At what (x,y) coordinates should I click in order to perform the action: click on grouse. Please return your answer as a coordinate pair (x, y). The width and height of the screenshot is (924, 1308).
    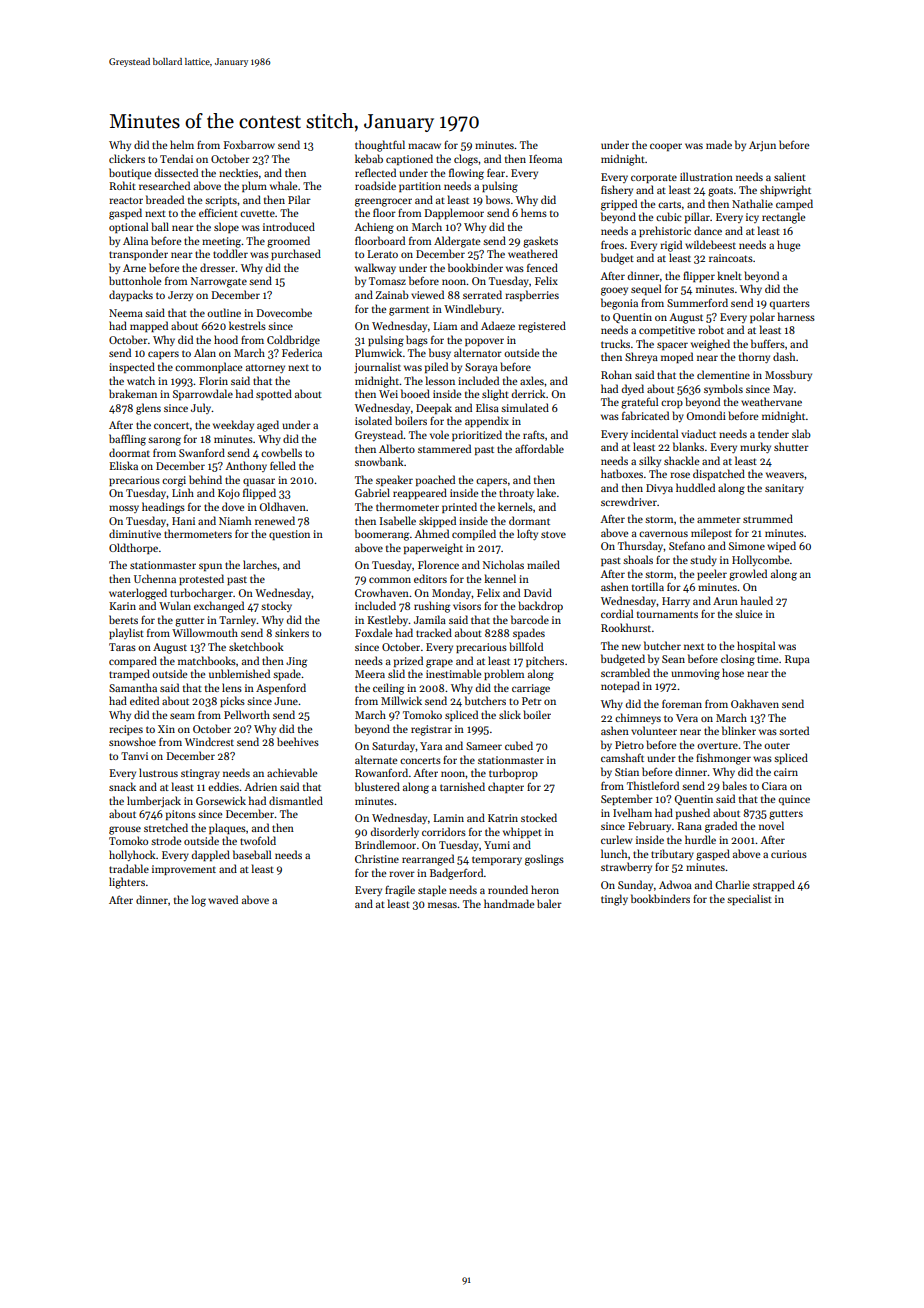
    Looking at the image, I should click on (125, 830).
